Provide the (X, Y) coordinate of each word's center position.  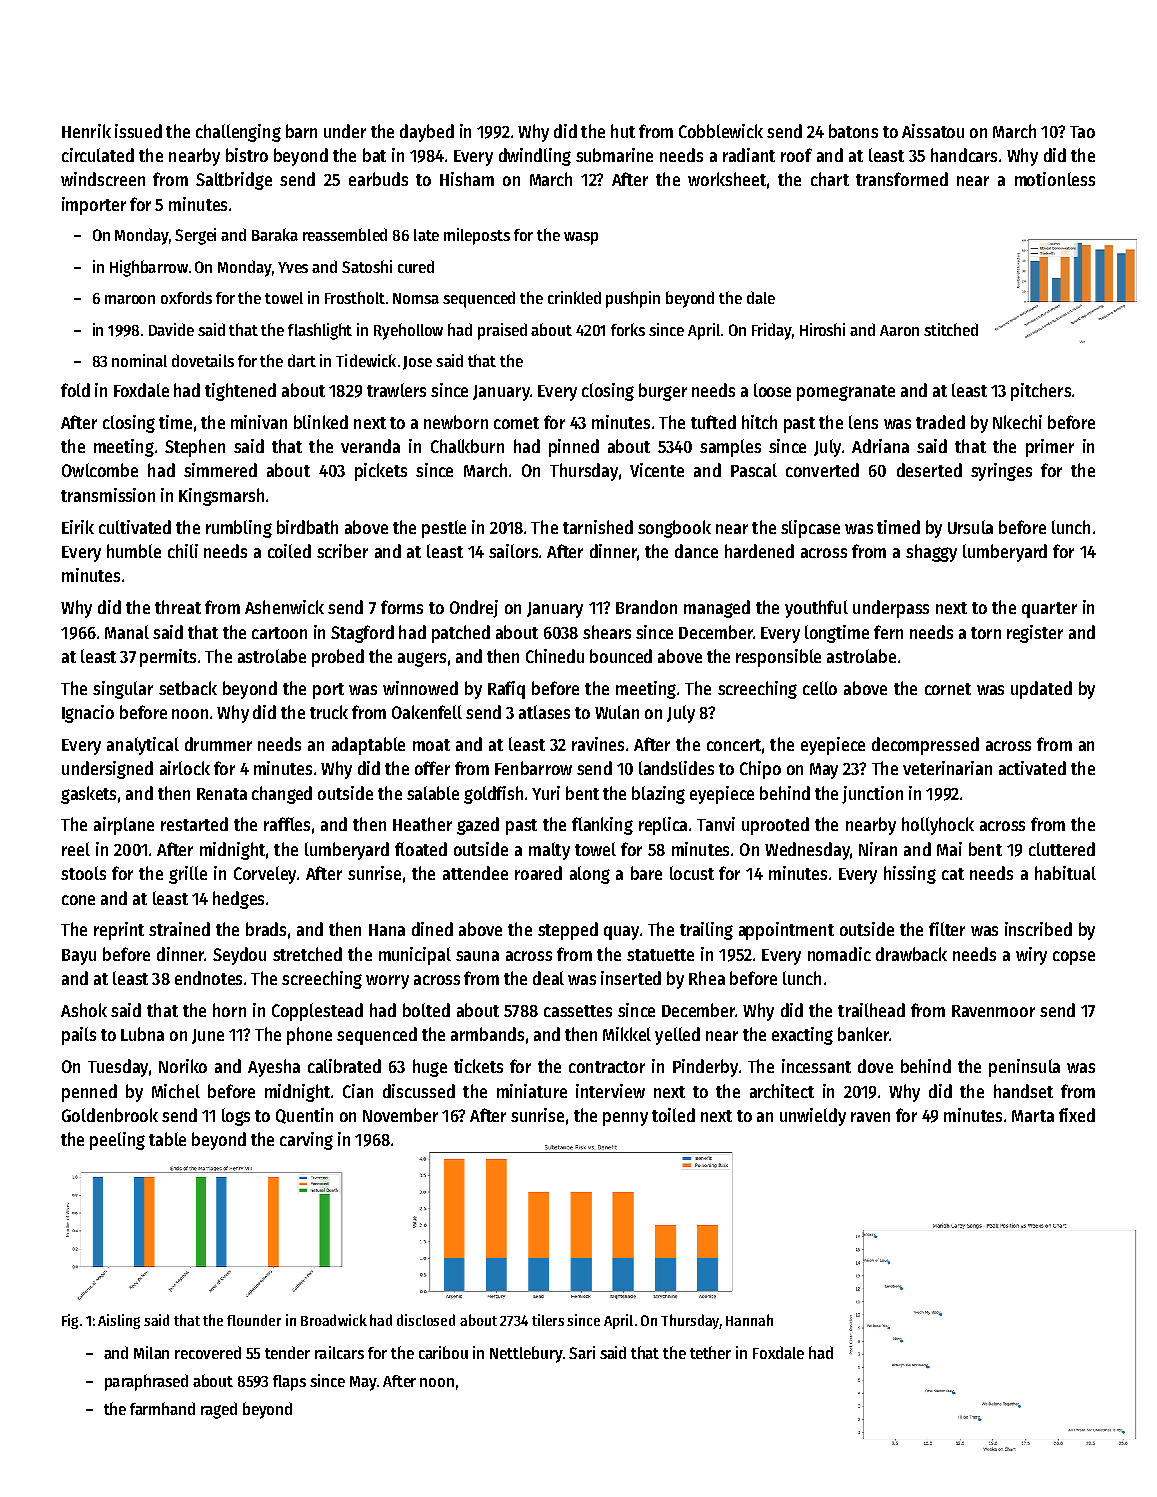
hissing (910, 875)
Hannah (749, 1320)
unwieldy (813, 1117)
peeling (117, 1141)
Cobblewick (721, 131)
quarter (1049, 610)
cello (820, 688)
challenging (238, 133)
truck (329, 712)
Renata (222, 794)
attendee (475, 873)
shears (607, 632)
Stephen (195, 448)
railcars (339, 1352)
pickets (381, 472)
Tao (1082, 132)
